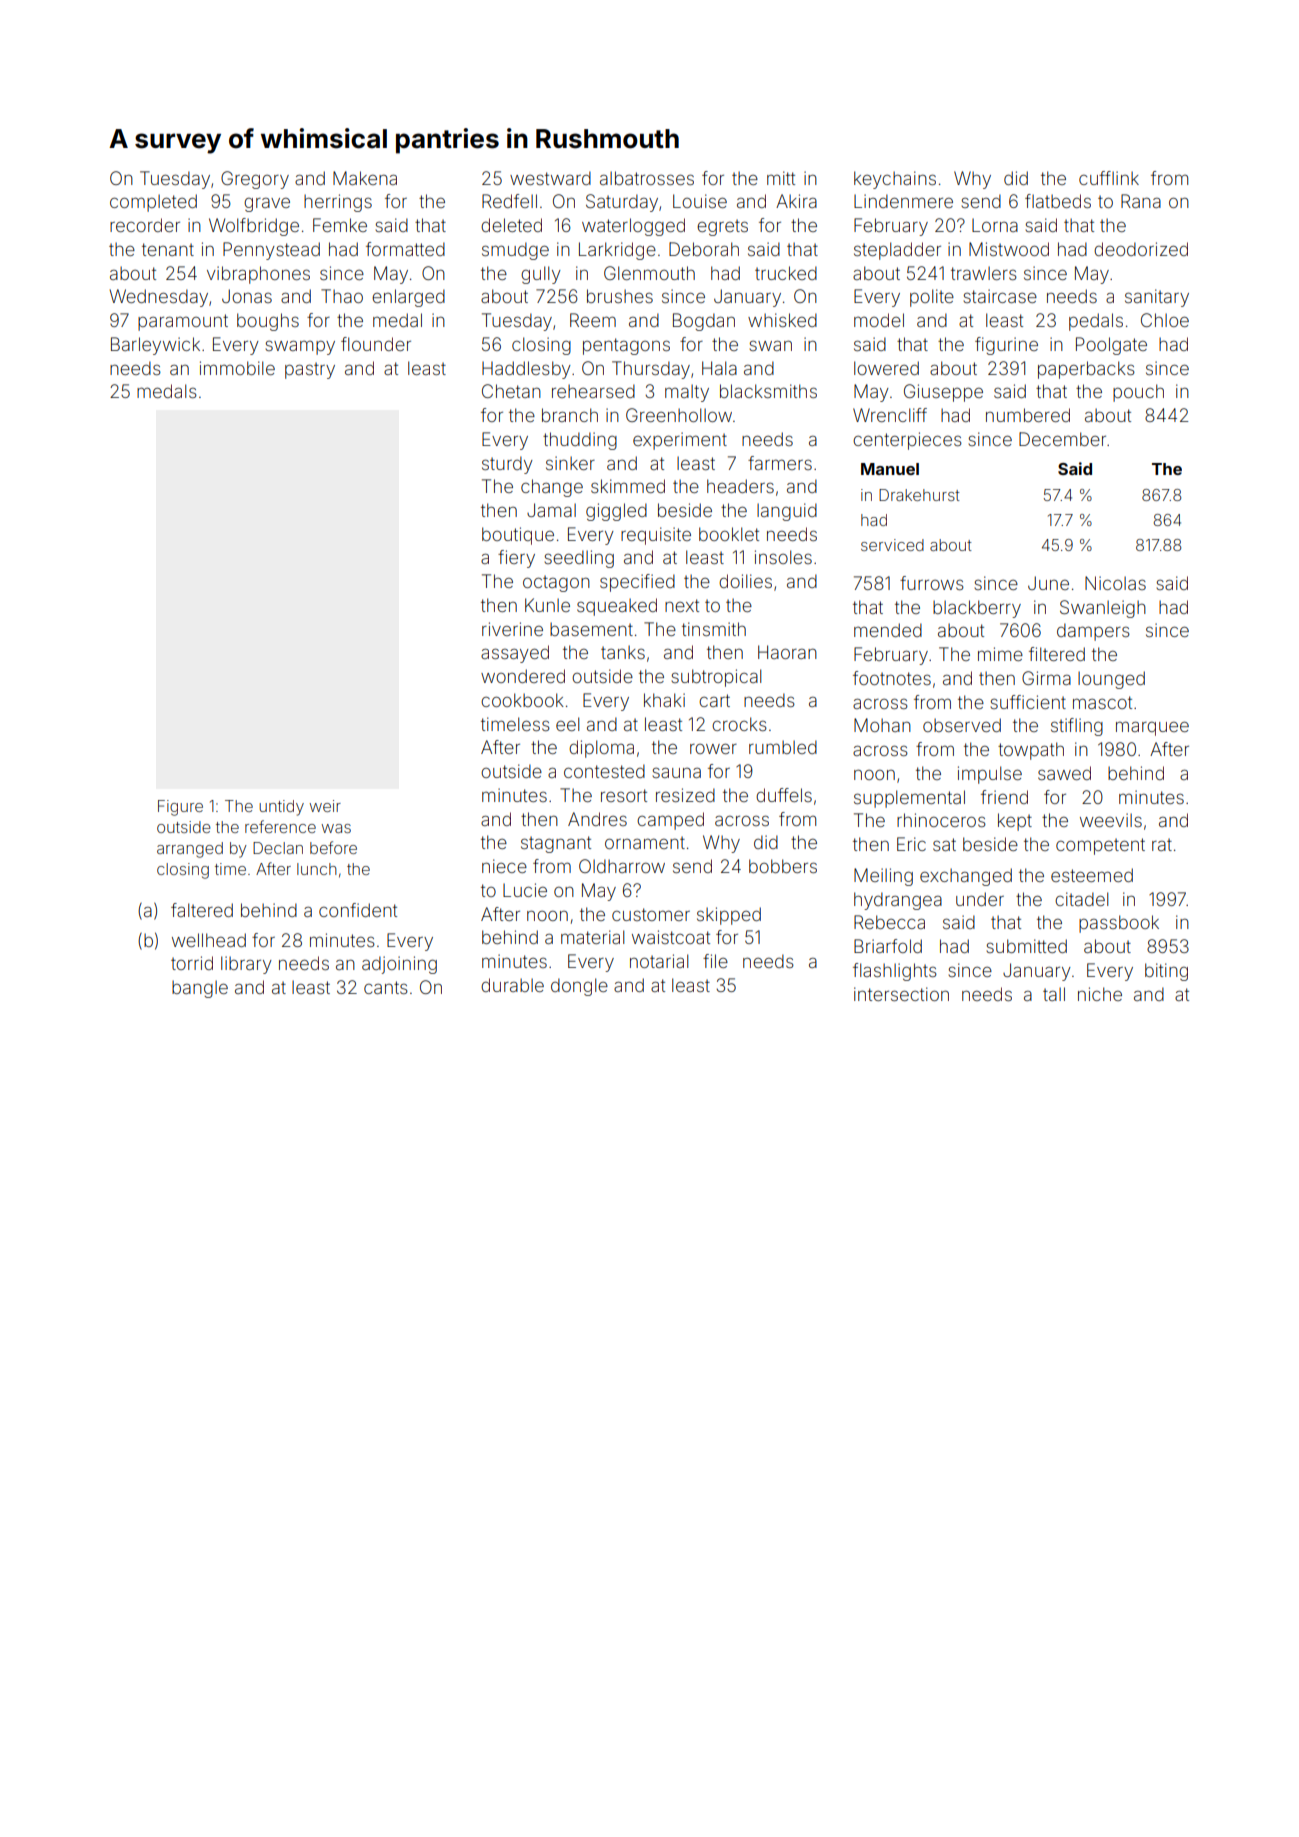  Describe the element at coordinates (909, 799) in the image. I see `supplemental` at that location.
